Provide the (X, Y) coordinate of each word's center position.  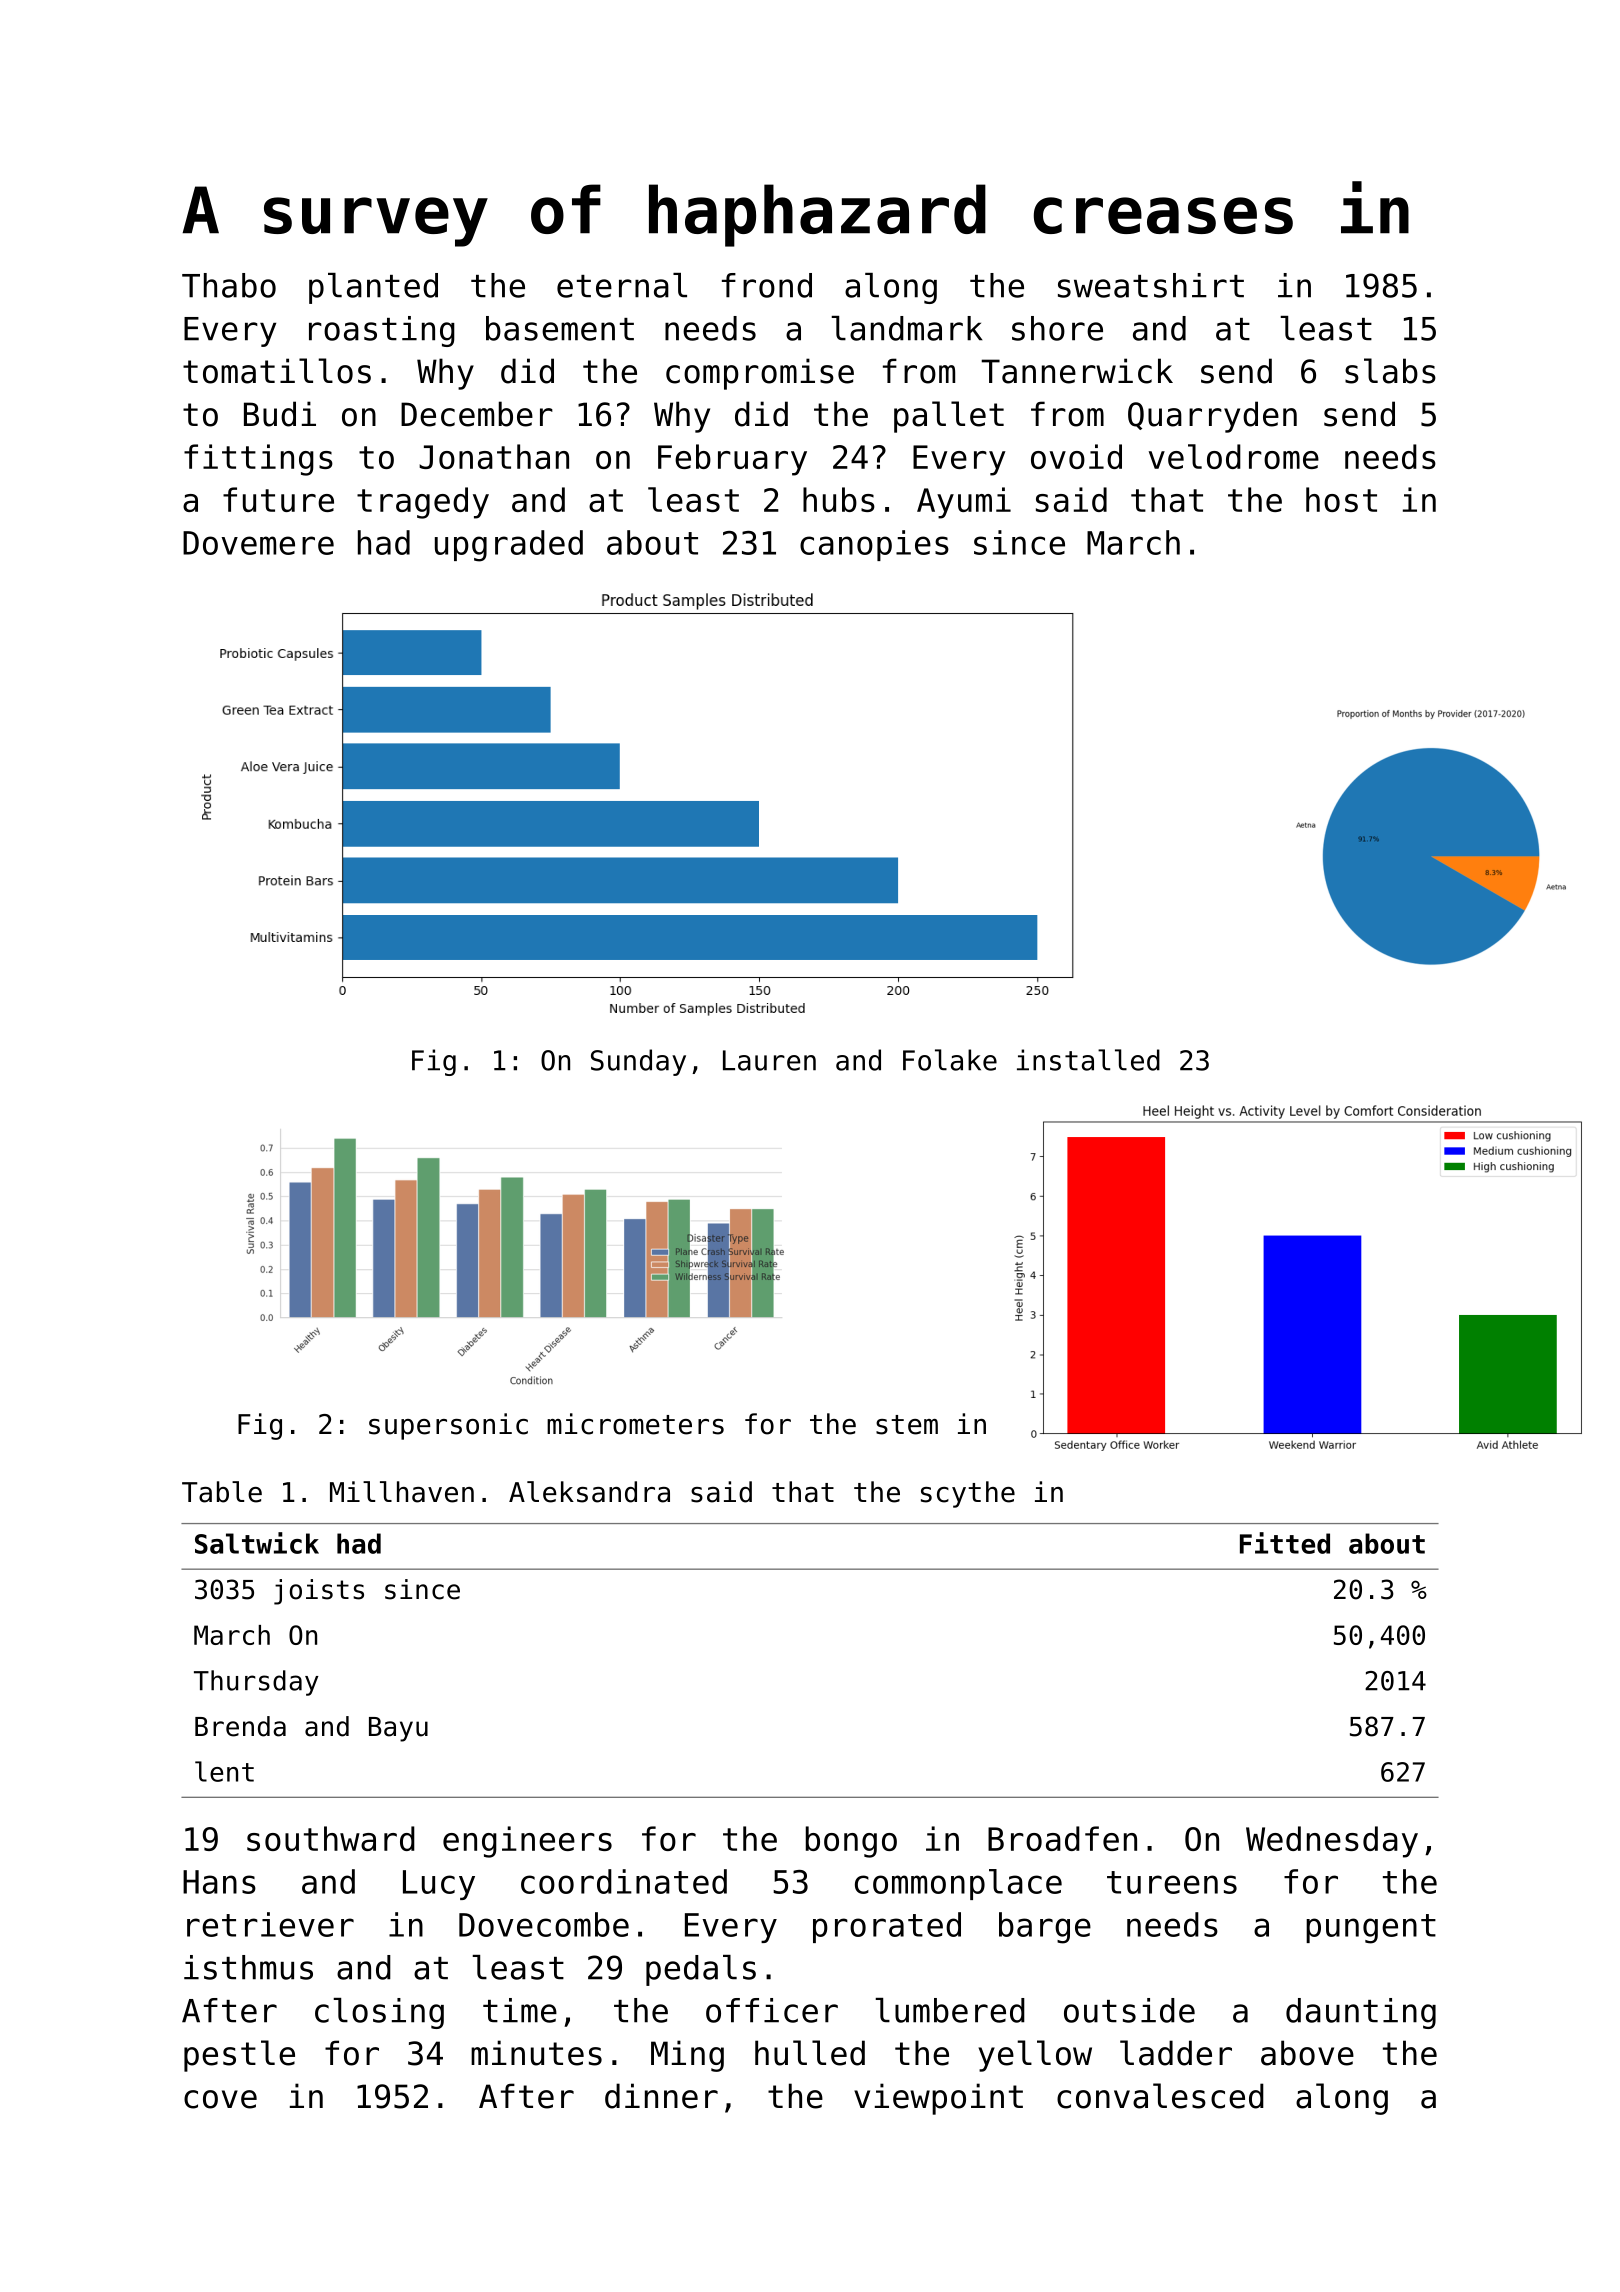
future (278, 499)
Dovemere (258, 543)
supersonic (448, 1426)
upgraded (509, 546)
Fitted (1285, 1543)
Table (222, 1492)
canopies (874, 545)
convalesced (1160, 2096)
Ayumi (964, 503)
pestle (239, 2056)
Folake (950, 1060)
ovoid (1076, 456)
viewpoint (938, 2099)
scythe (968, 1494)
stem (907, 1425)
